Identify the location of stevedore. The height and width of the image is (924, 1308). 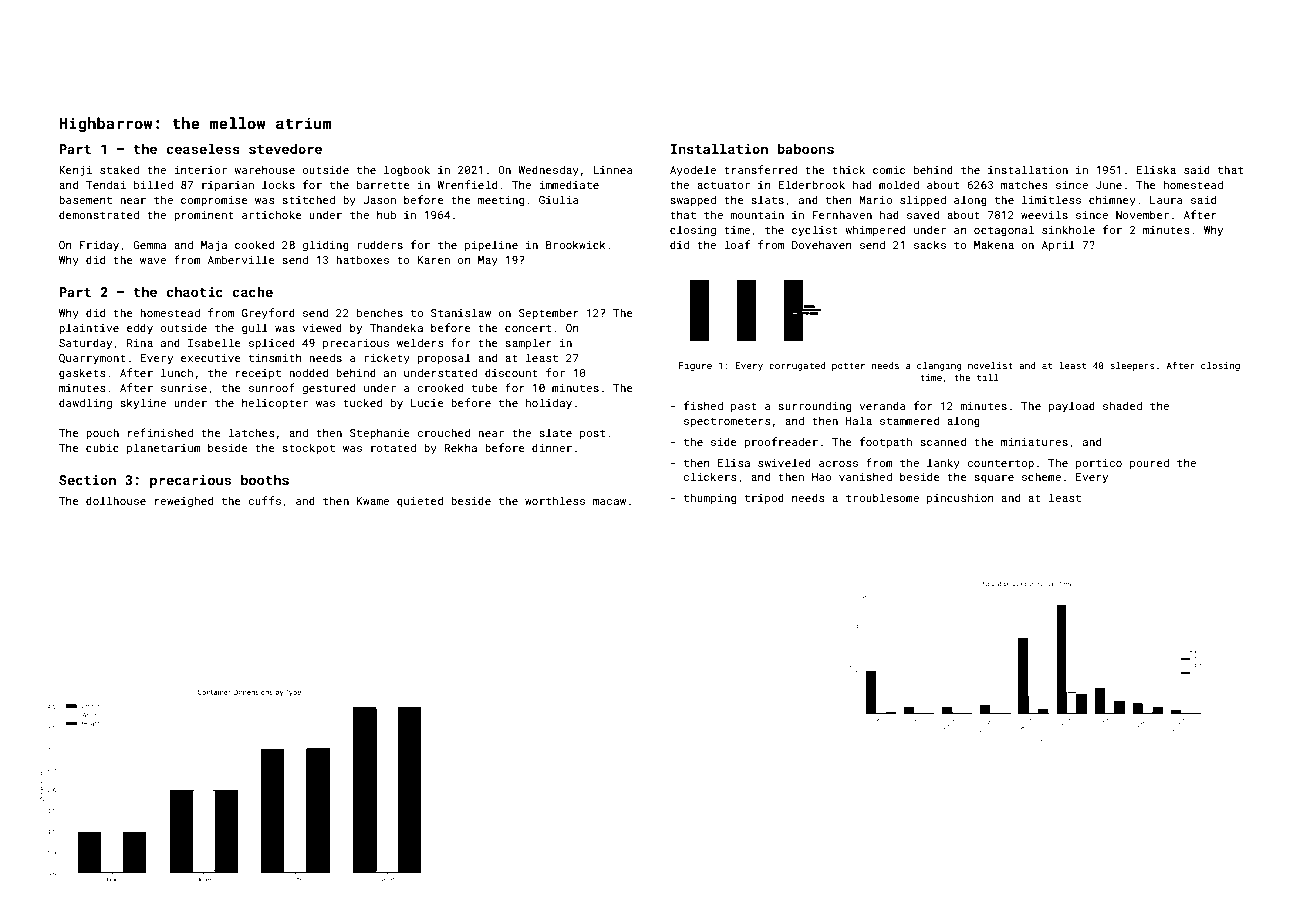
(285, 148).
